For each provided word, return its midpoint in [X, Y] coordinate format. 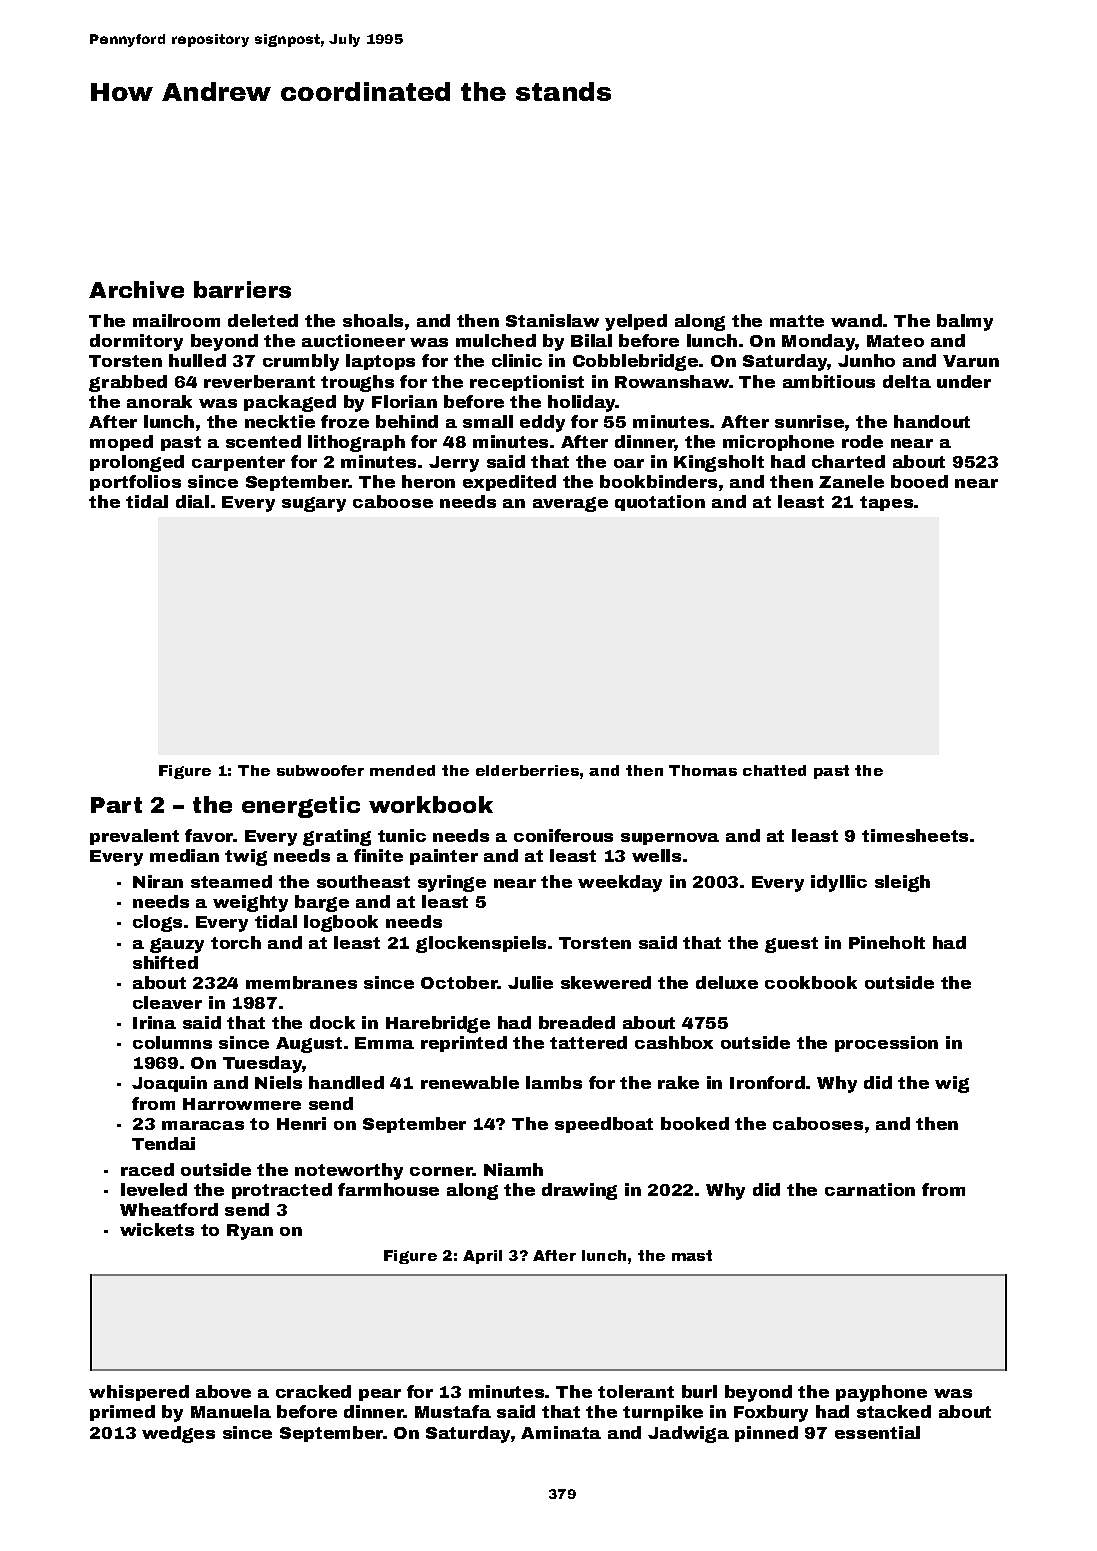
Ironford [767, 1082]
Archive [136, 289]
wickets [157, 1229]
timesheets [915, 835]
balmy [965, 322]
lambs [554, 1082]
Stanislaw [552, 320]
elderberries [527, 770]
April [482, 1257]
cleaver [167, 1002]
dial [192, 501]
